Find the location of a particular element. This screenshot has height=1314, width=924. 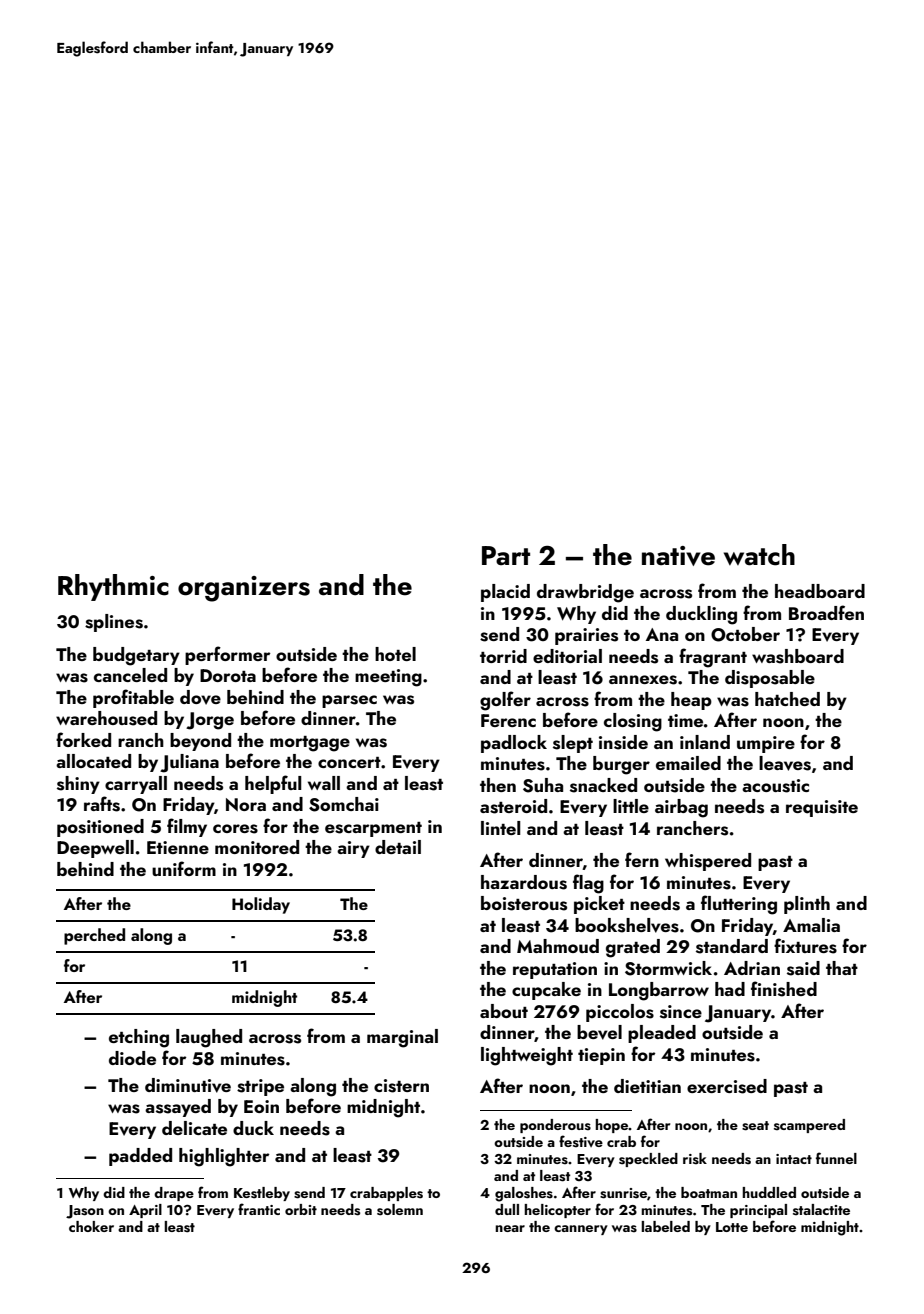

plinth is located at coordinates (807, 905).
